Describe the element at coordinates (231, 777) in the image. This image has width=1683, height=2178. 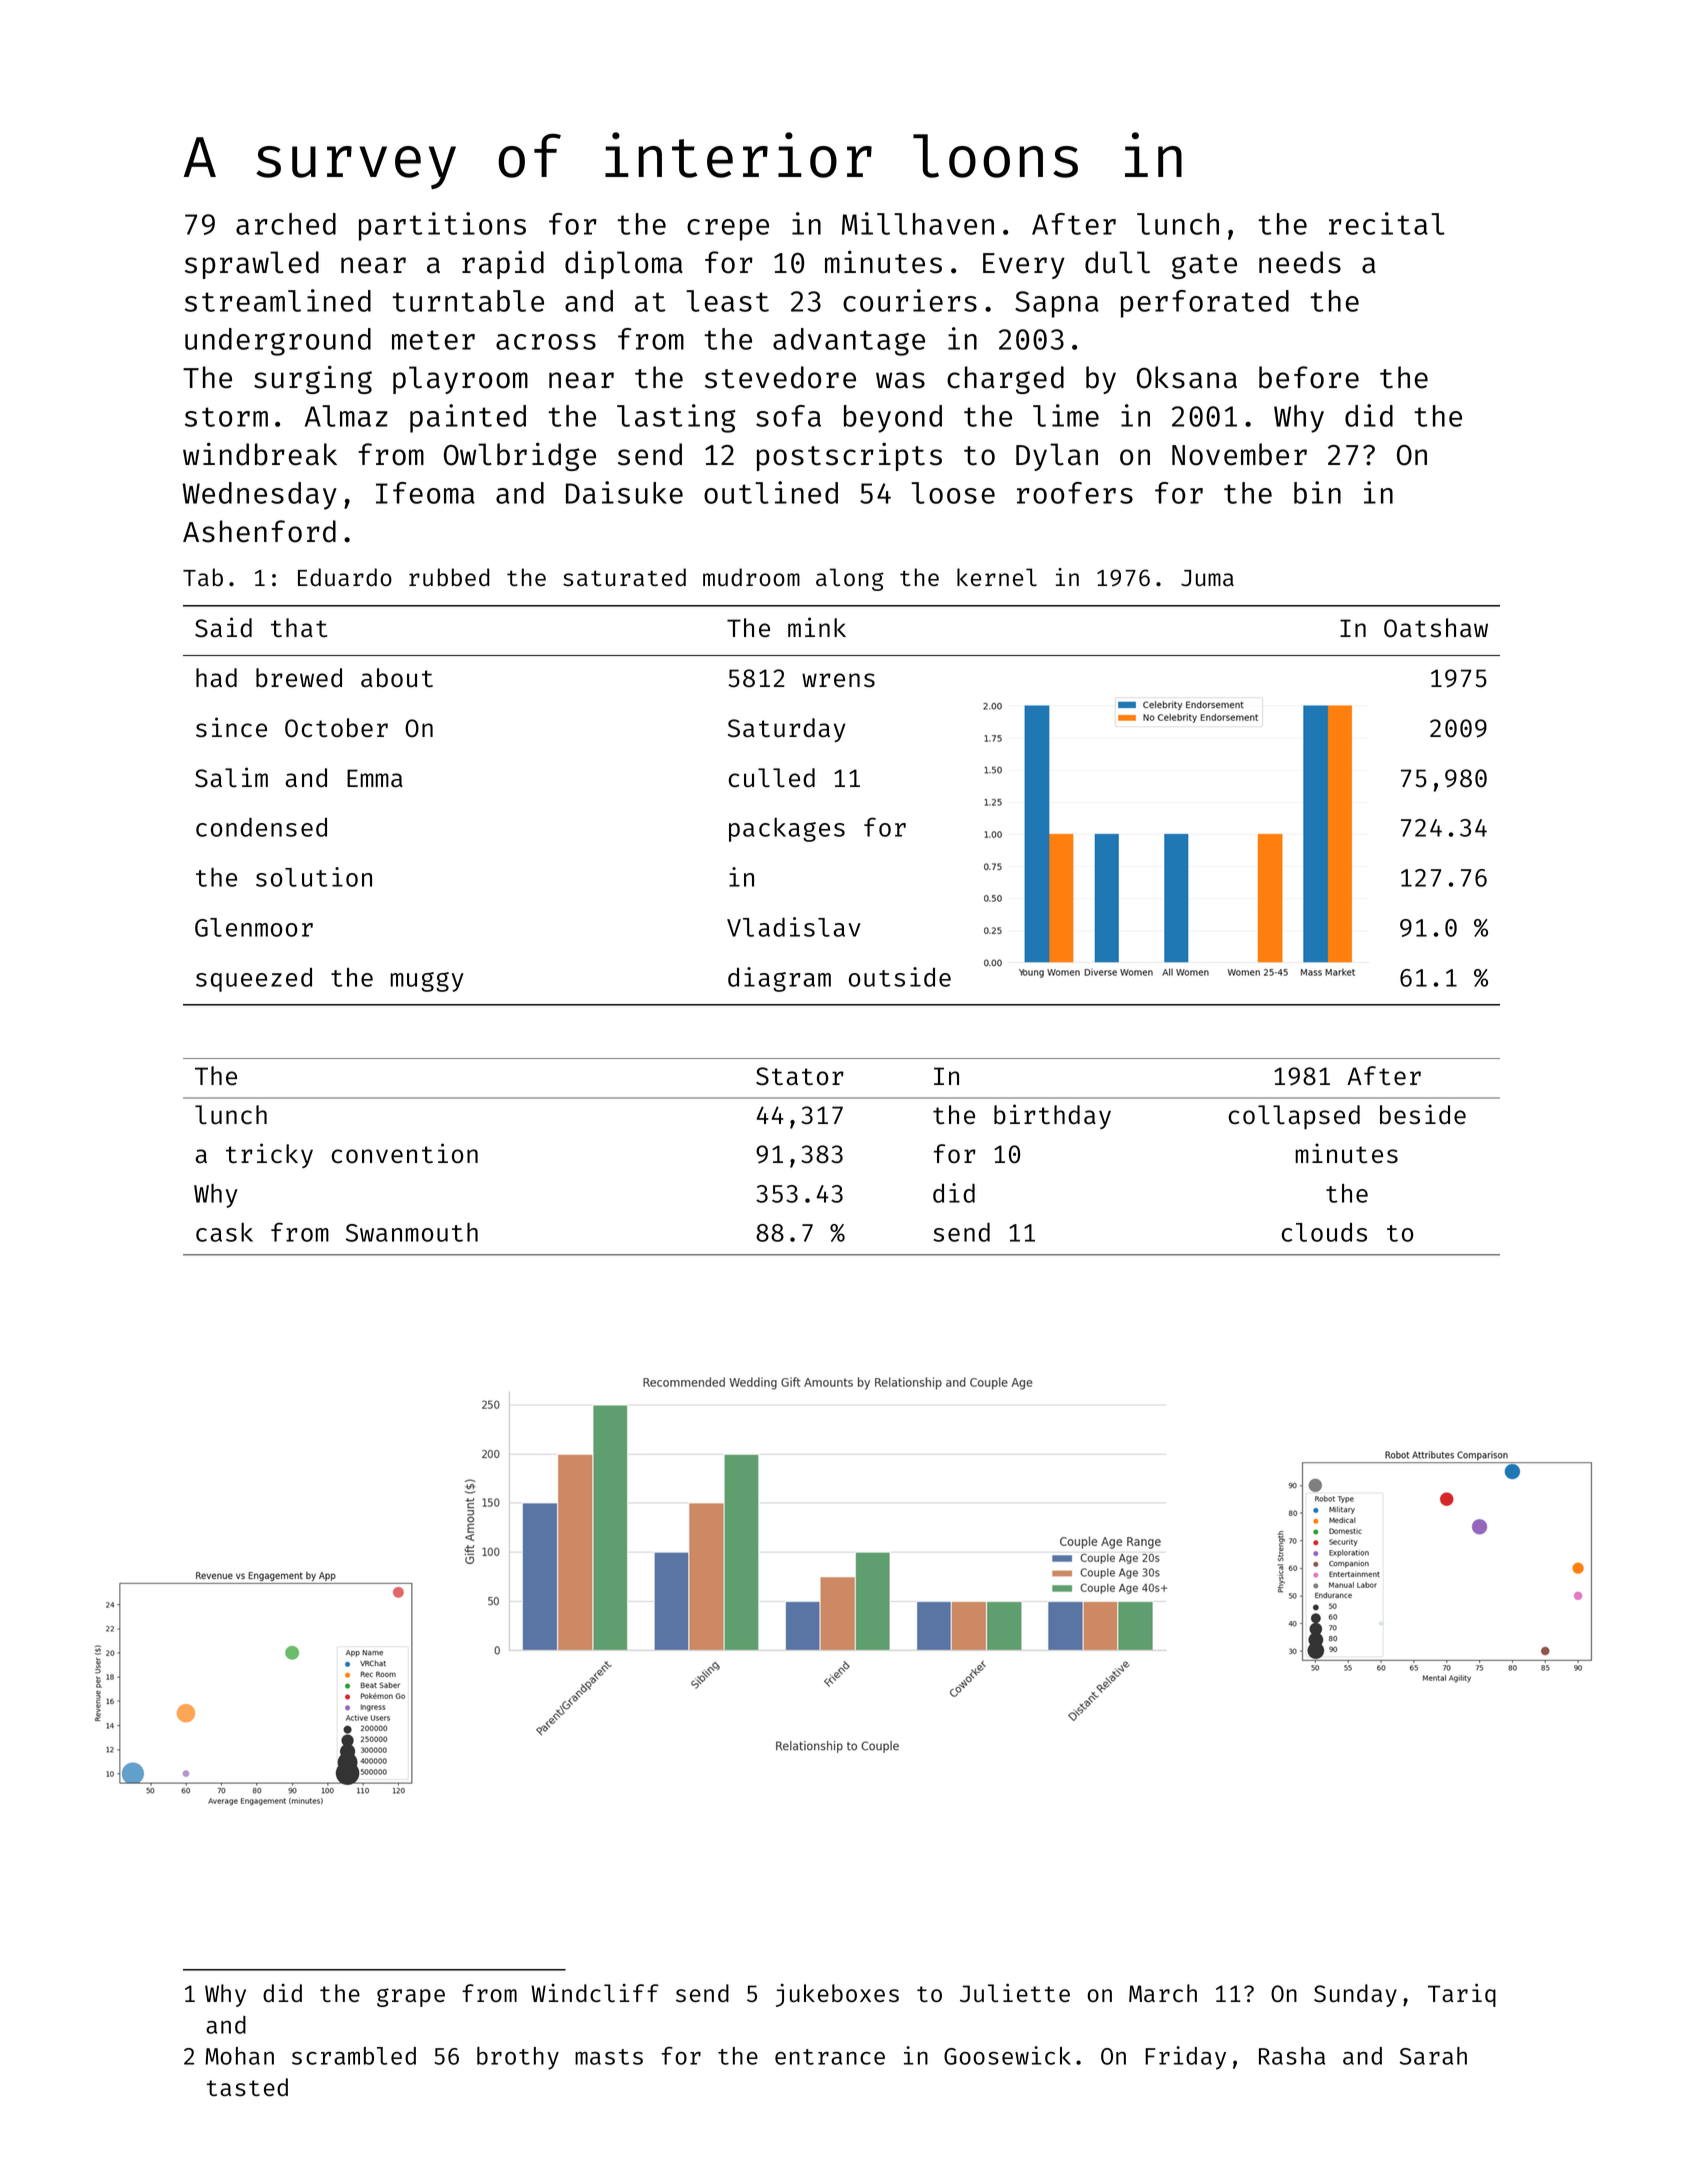
I see `Salim` at that location.
